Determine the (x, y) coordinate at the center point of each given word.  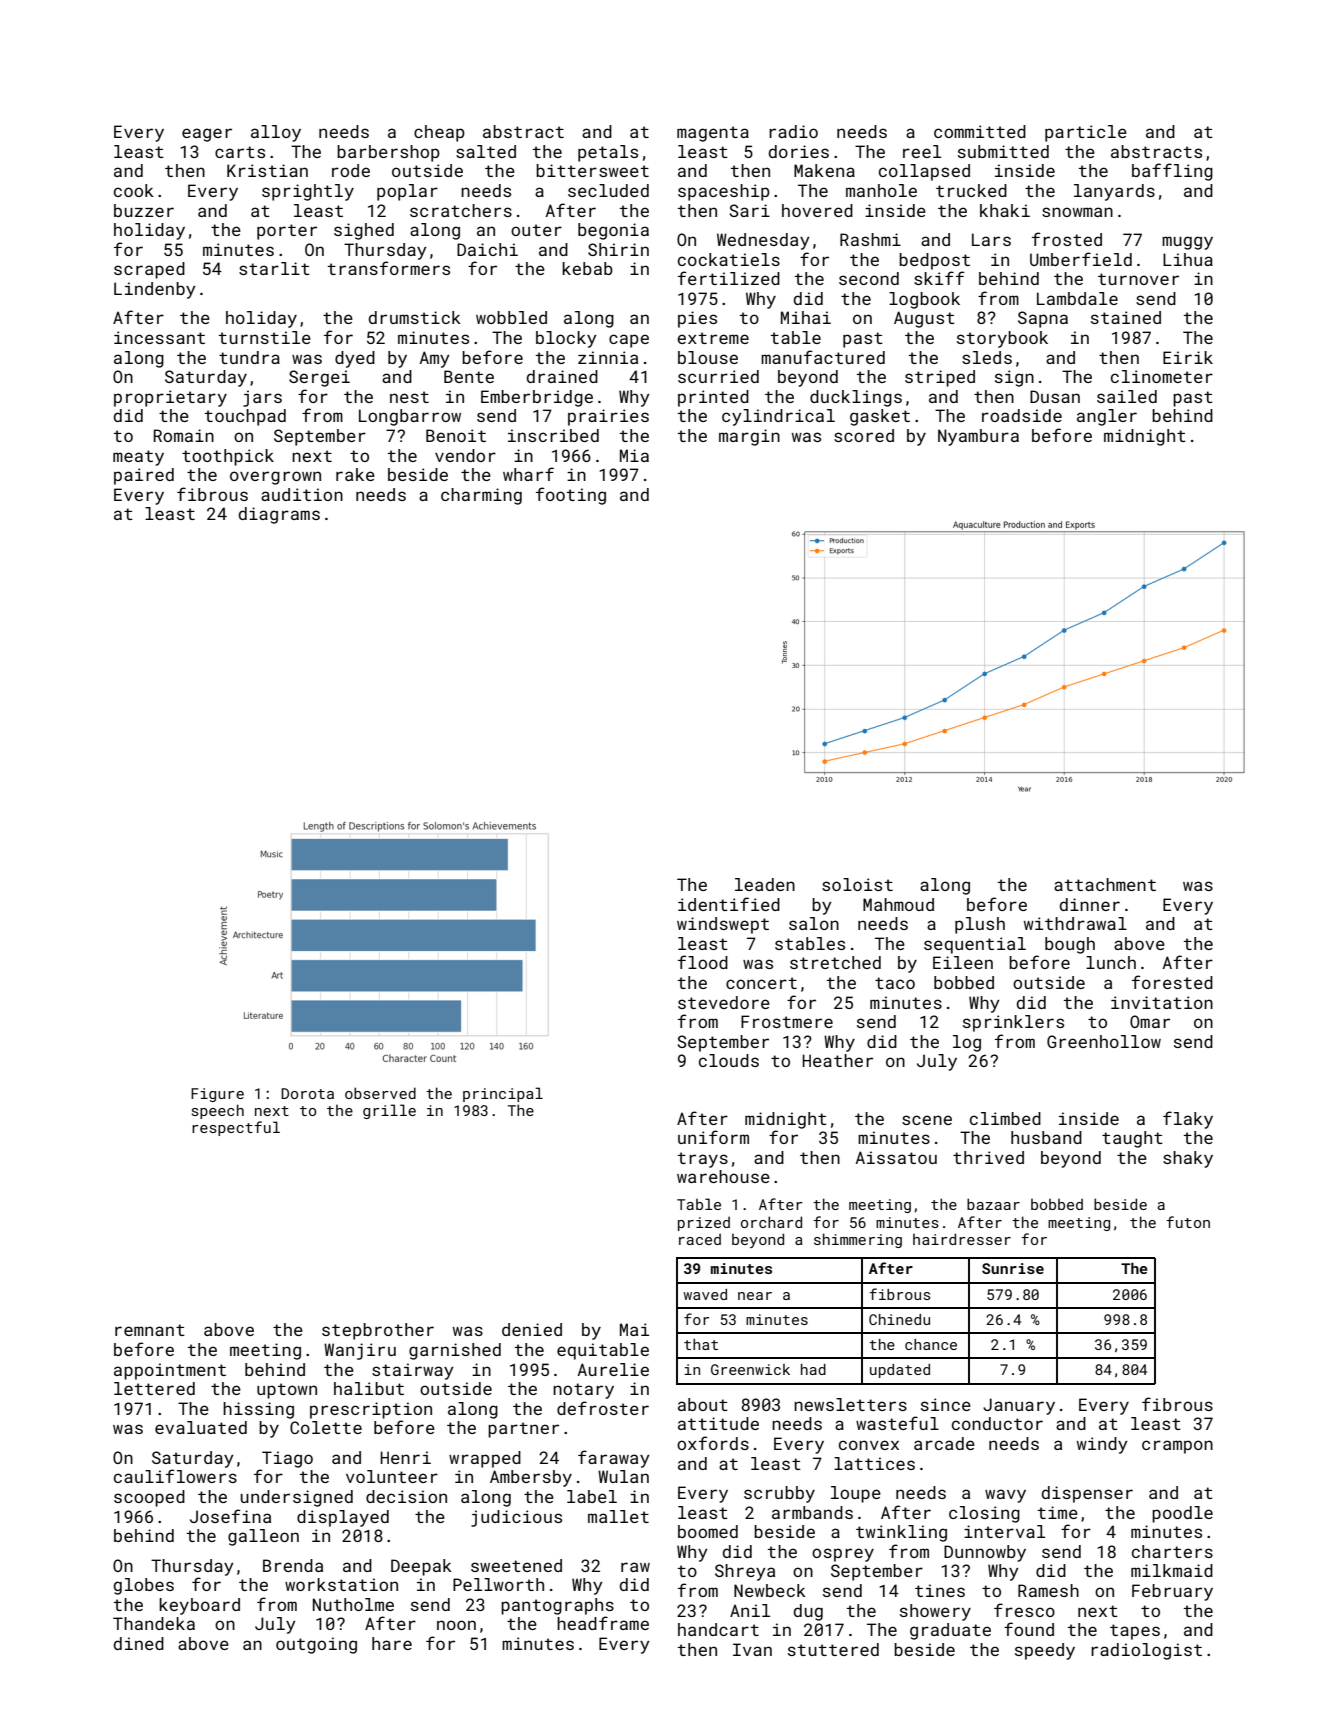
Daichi (487, 249)
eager (207, 135)
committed (980, 131)
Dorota (307, 1093)
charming (481, 496)
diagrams (279, 515)
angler (1107, 417)
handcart (718, 1629)
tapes (1135, 1632)
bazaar (993, 1204)
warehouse (723, 1176)
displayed (343, 1518)
